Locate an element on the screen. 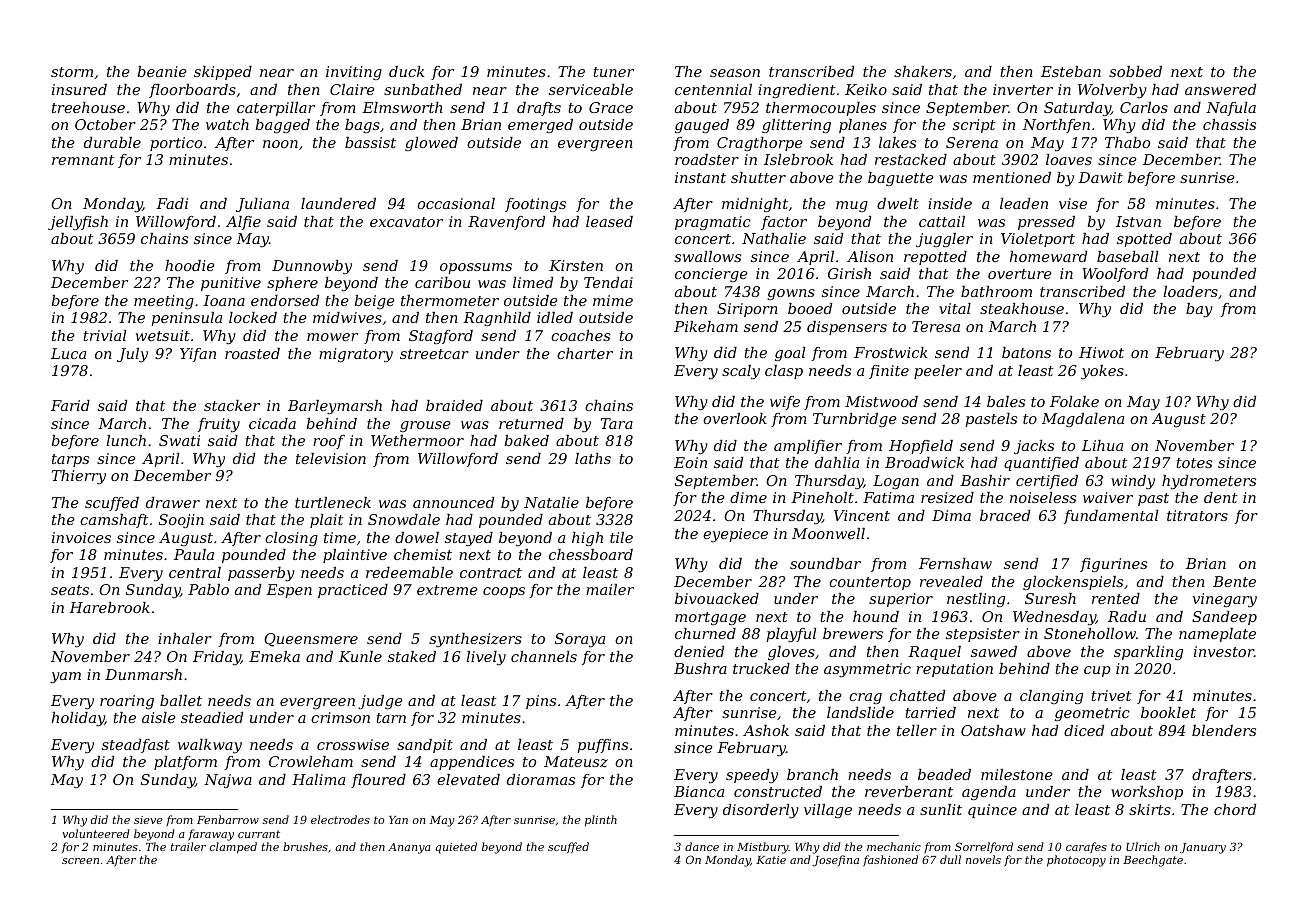 Image resolution: width=1308 pixels, height=924 pixels. sobbed is located at coordinates (1135, 71).
